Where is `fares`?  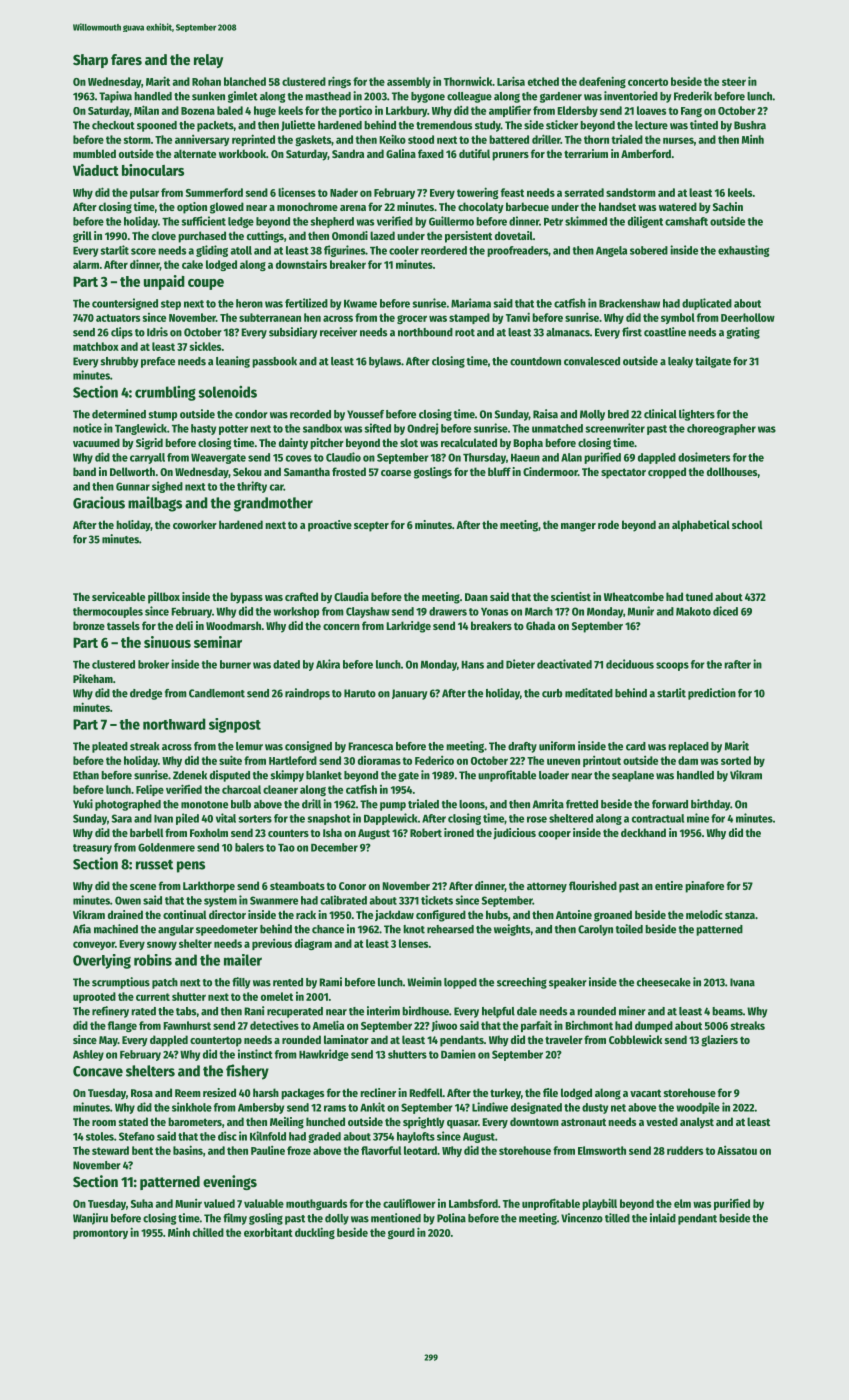 fares is located at coordinates (126, 59).
